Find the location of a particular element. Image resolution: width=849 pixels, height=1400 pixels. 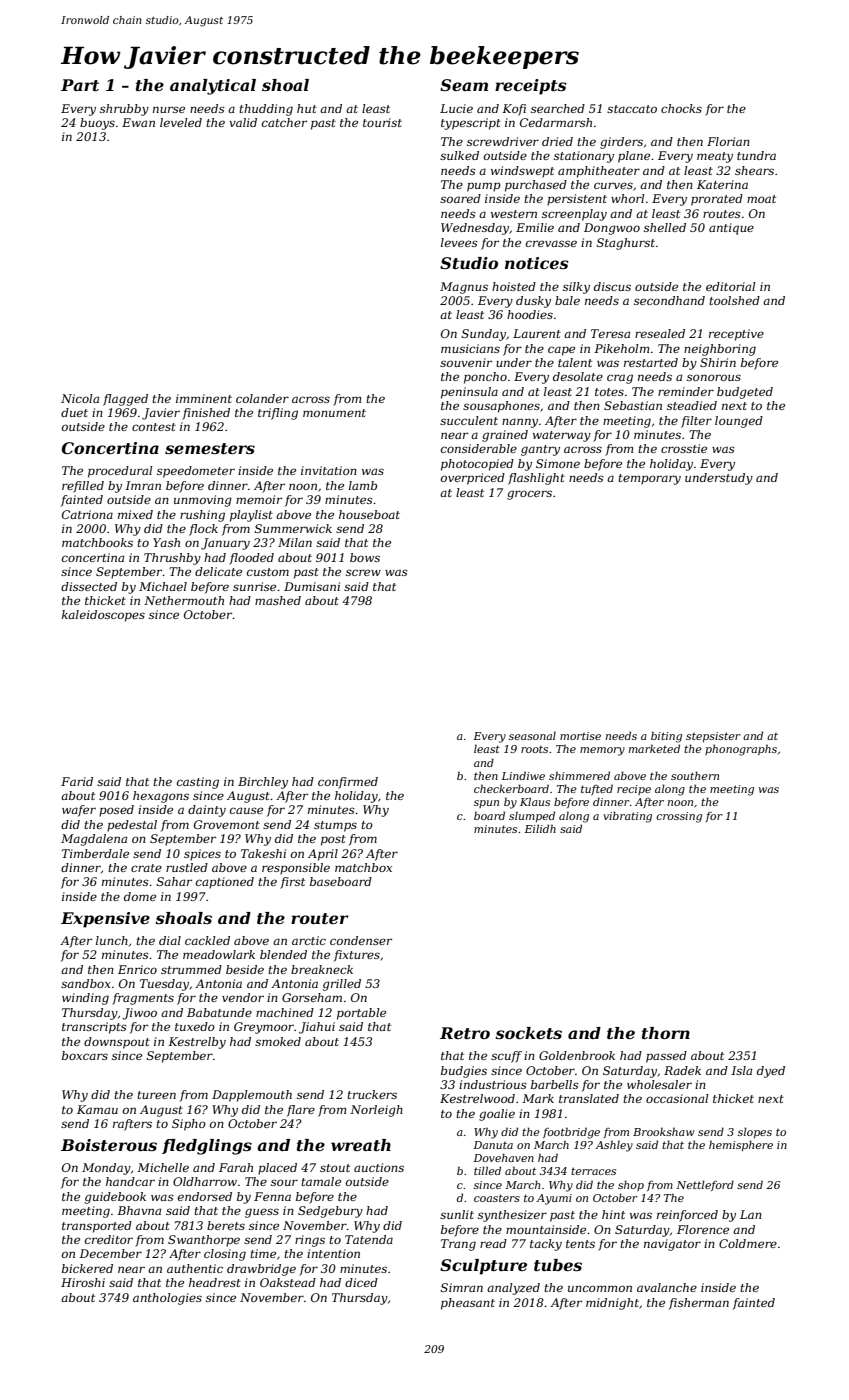

hoisted is located at coordinates (514, 286).
